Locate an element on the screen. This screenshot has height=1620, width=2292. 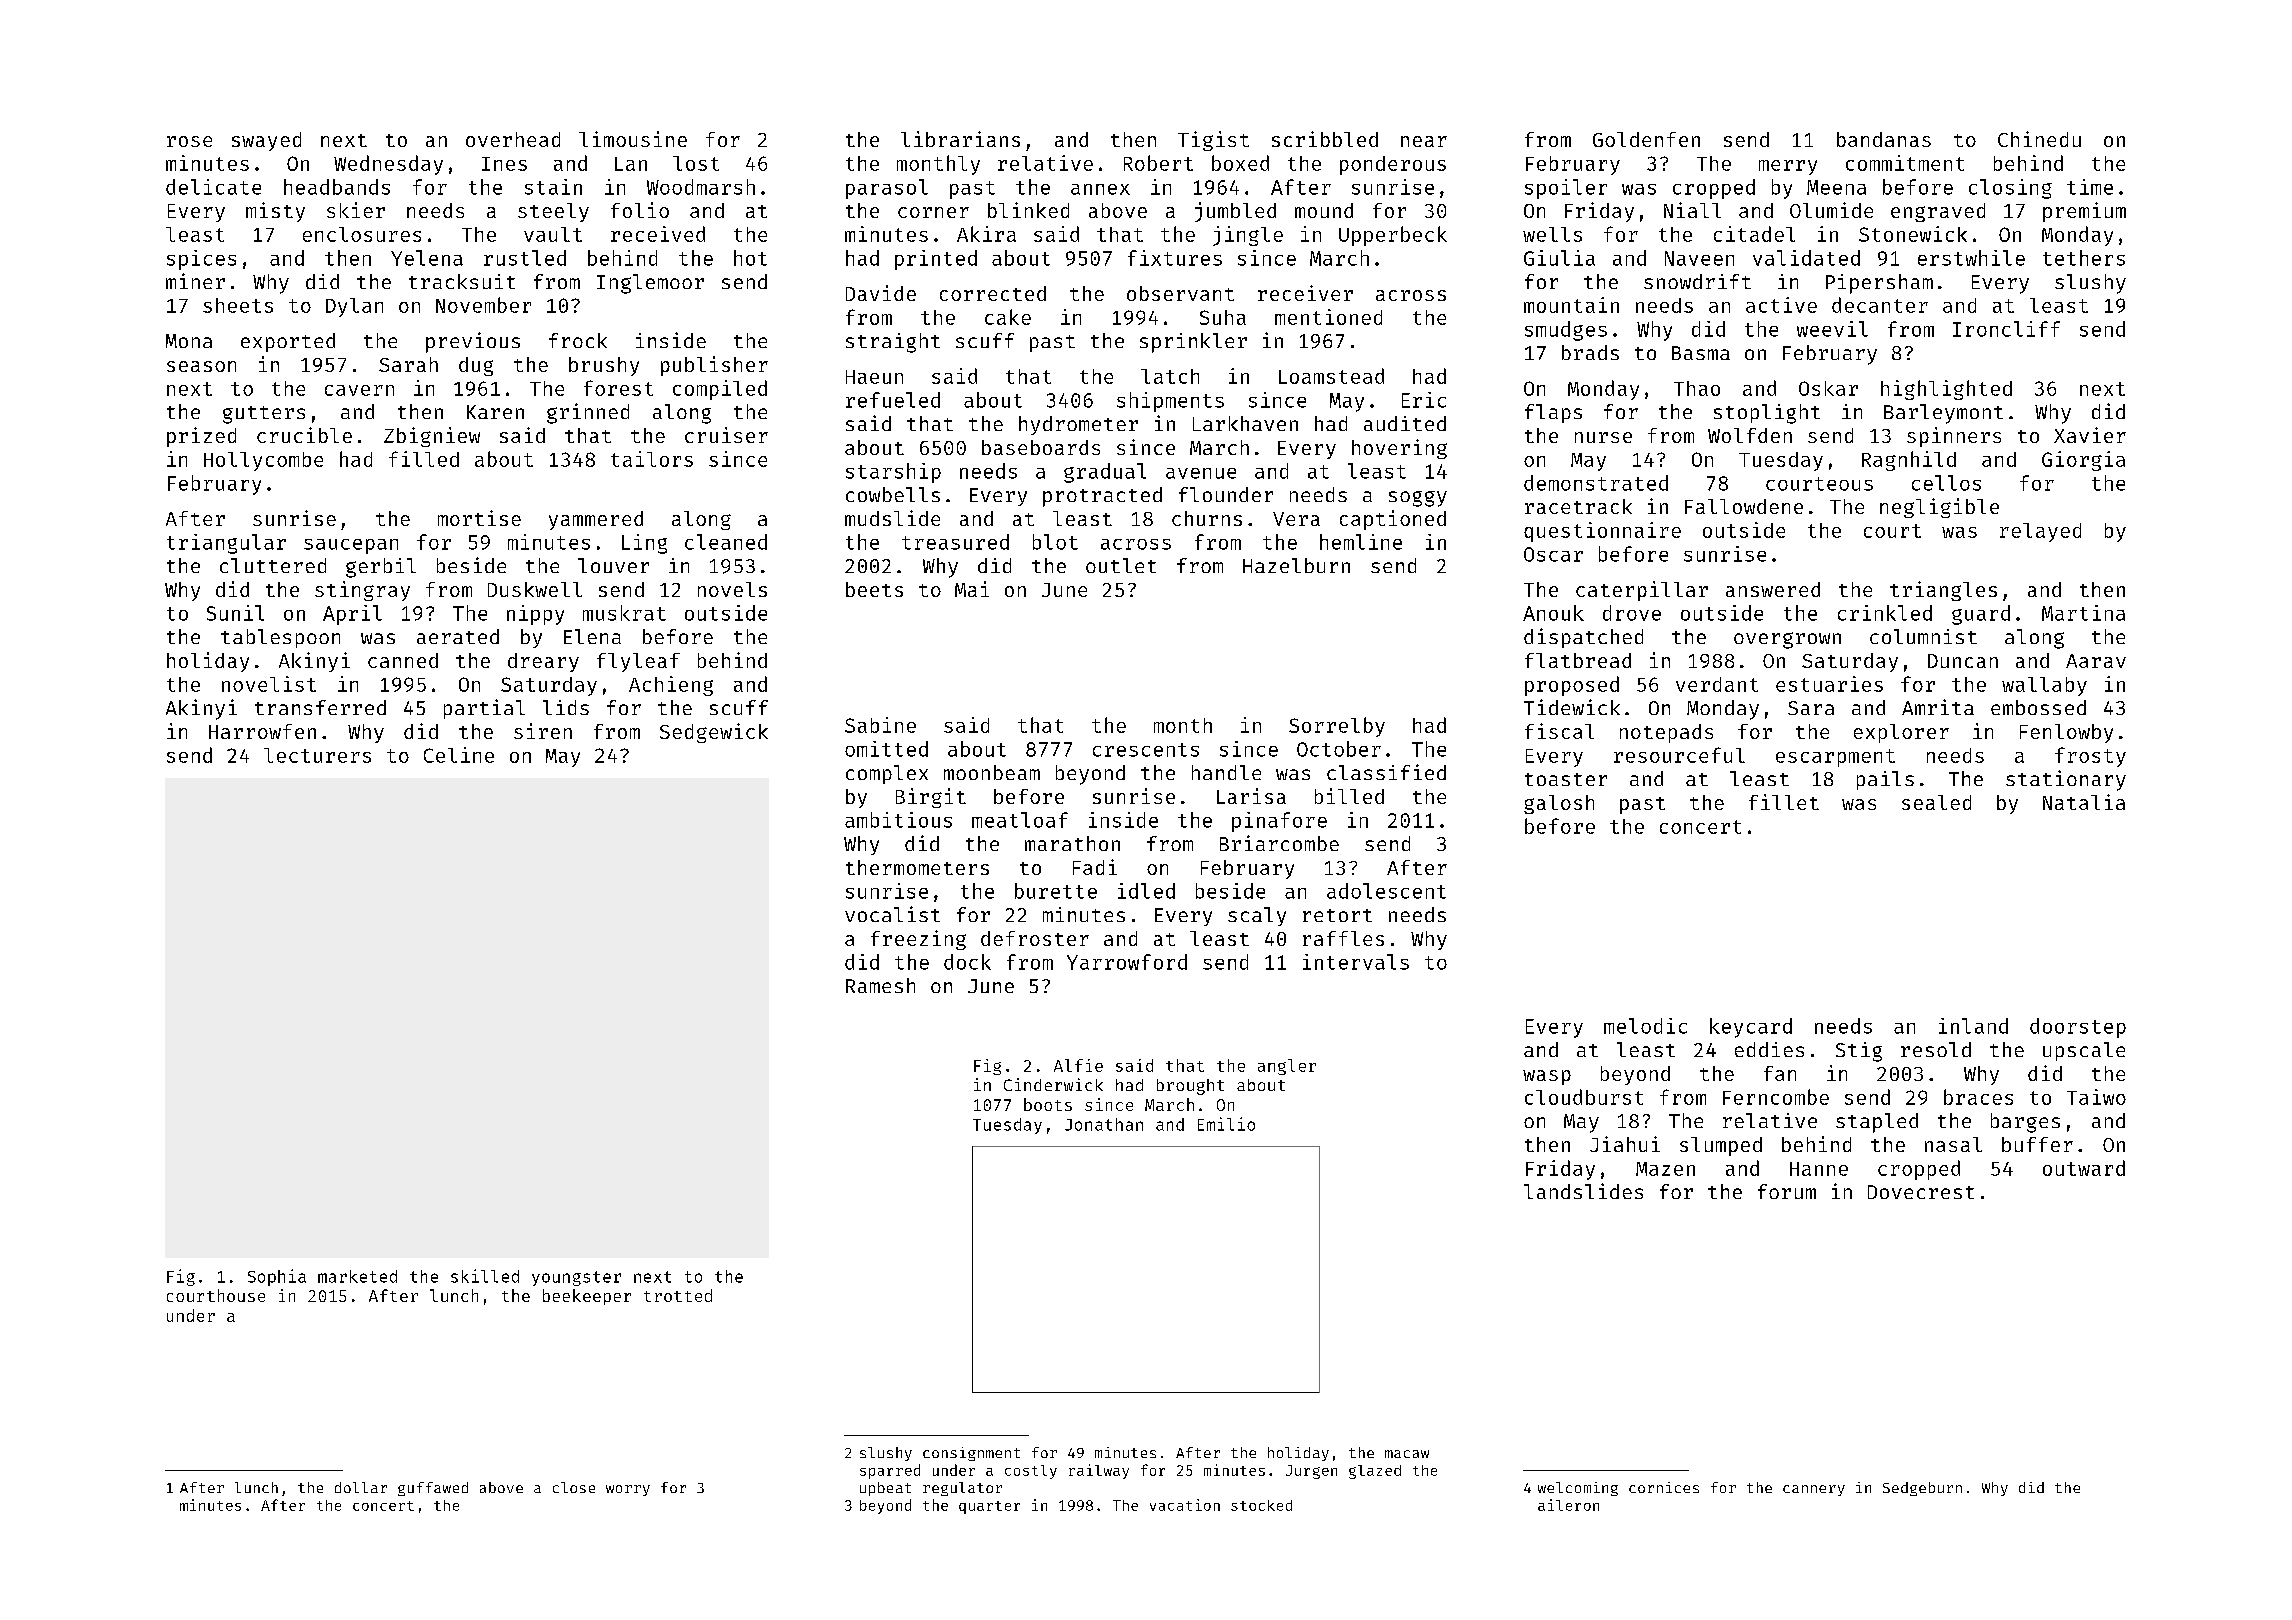
guffawed is located at coordinates (433, 1489).
